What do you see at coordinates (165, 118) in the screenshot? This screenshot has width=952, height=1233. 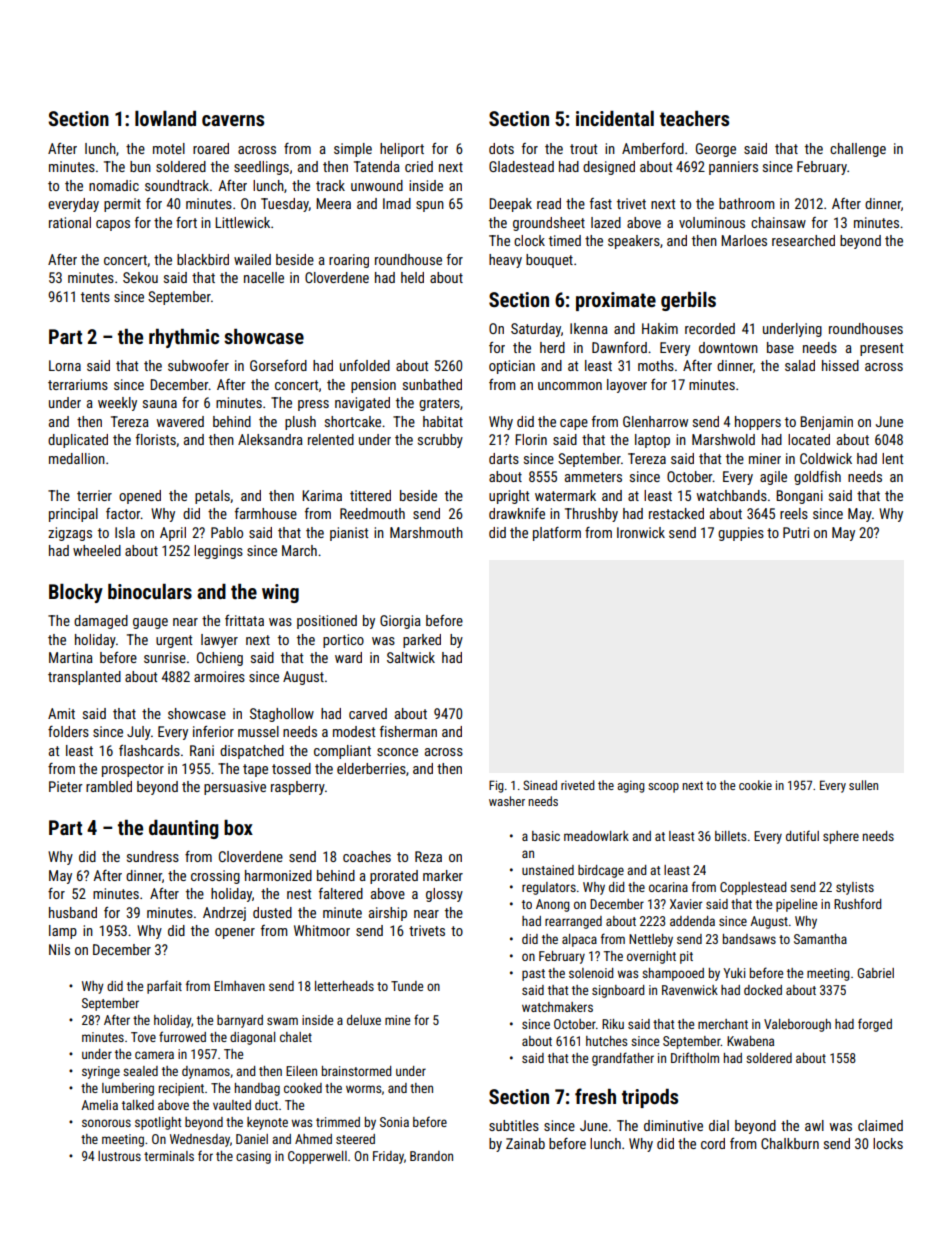 I see `lowland` at bounding box center [165, 118].
